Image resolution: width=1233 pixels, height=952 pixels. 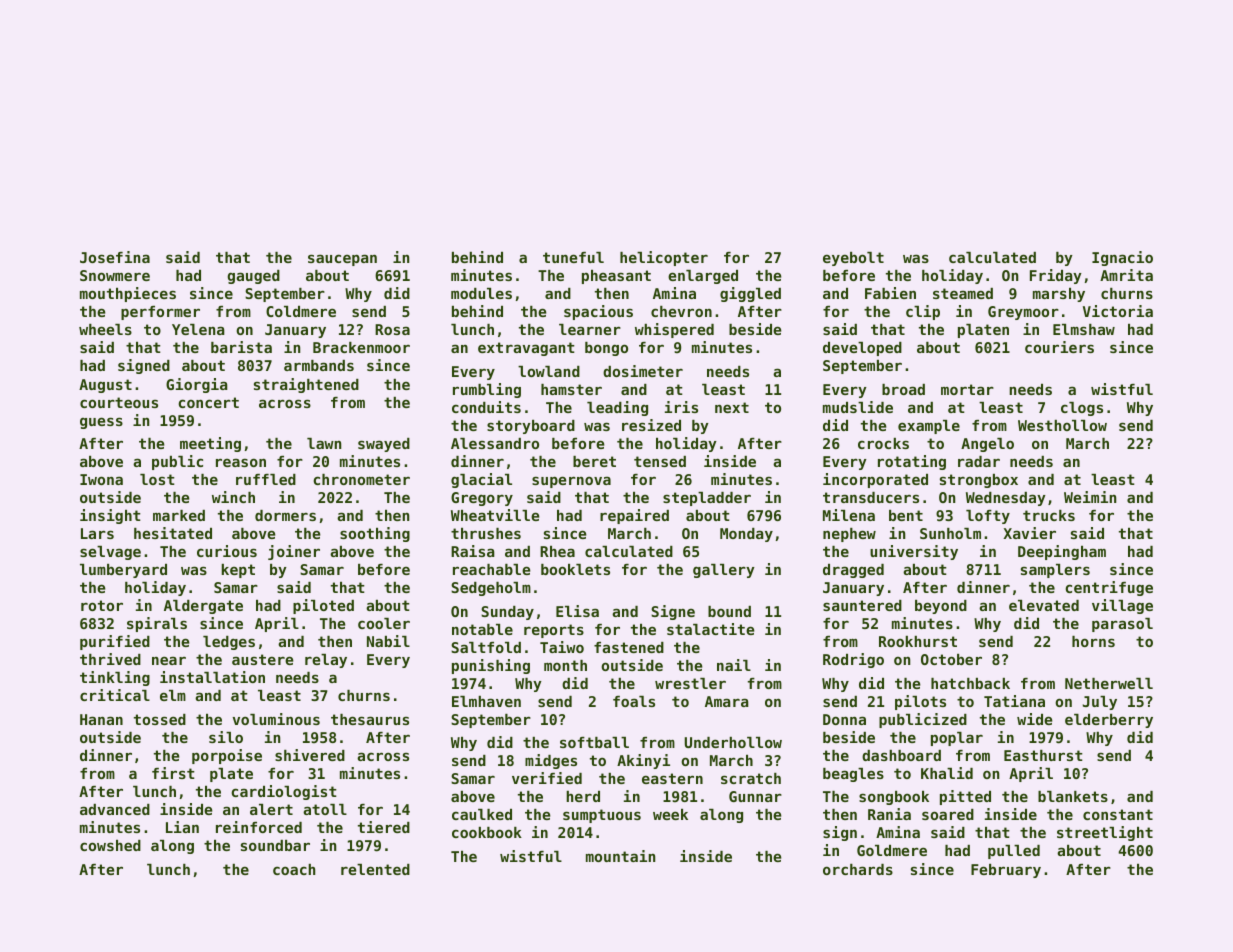 I want to click on rotor, so click(x=102, y=605).
